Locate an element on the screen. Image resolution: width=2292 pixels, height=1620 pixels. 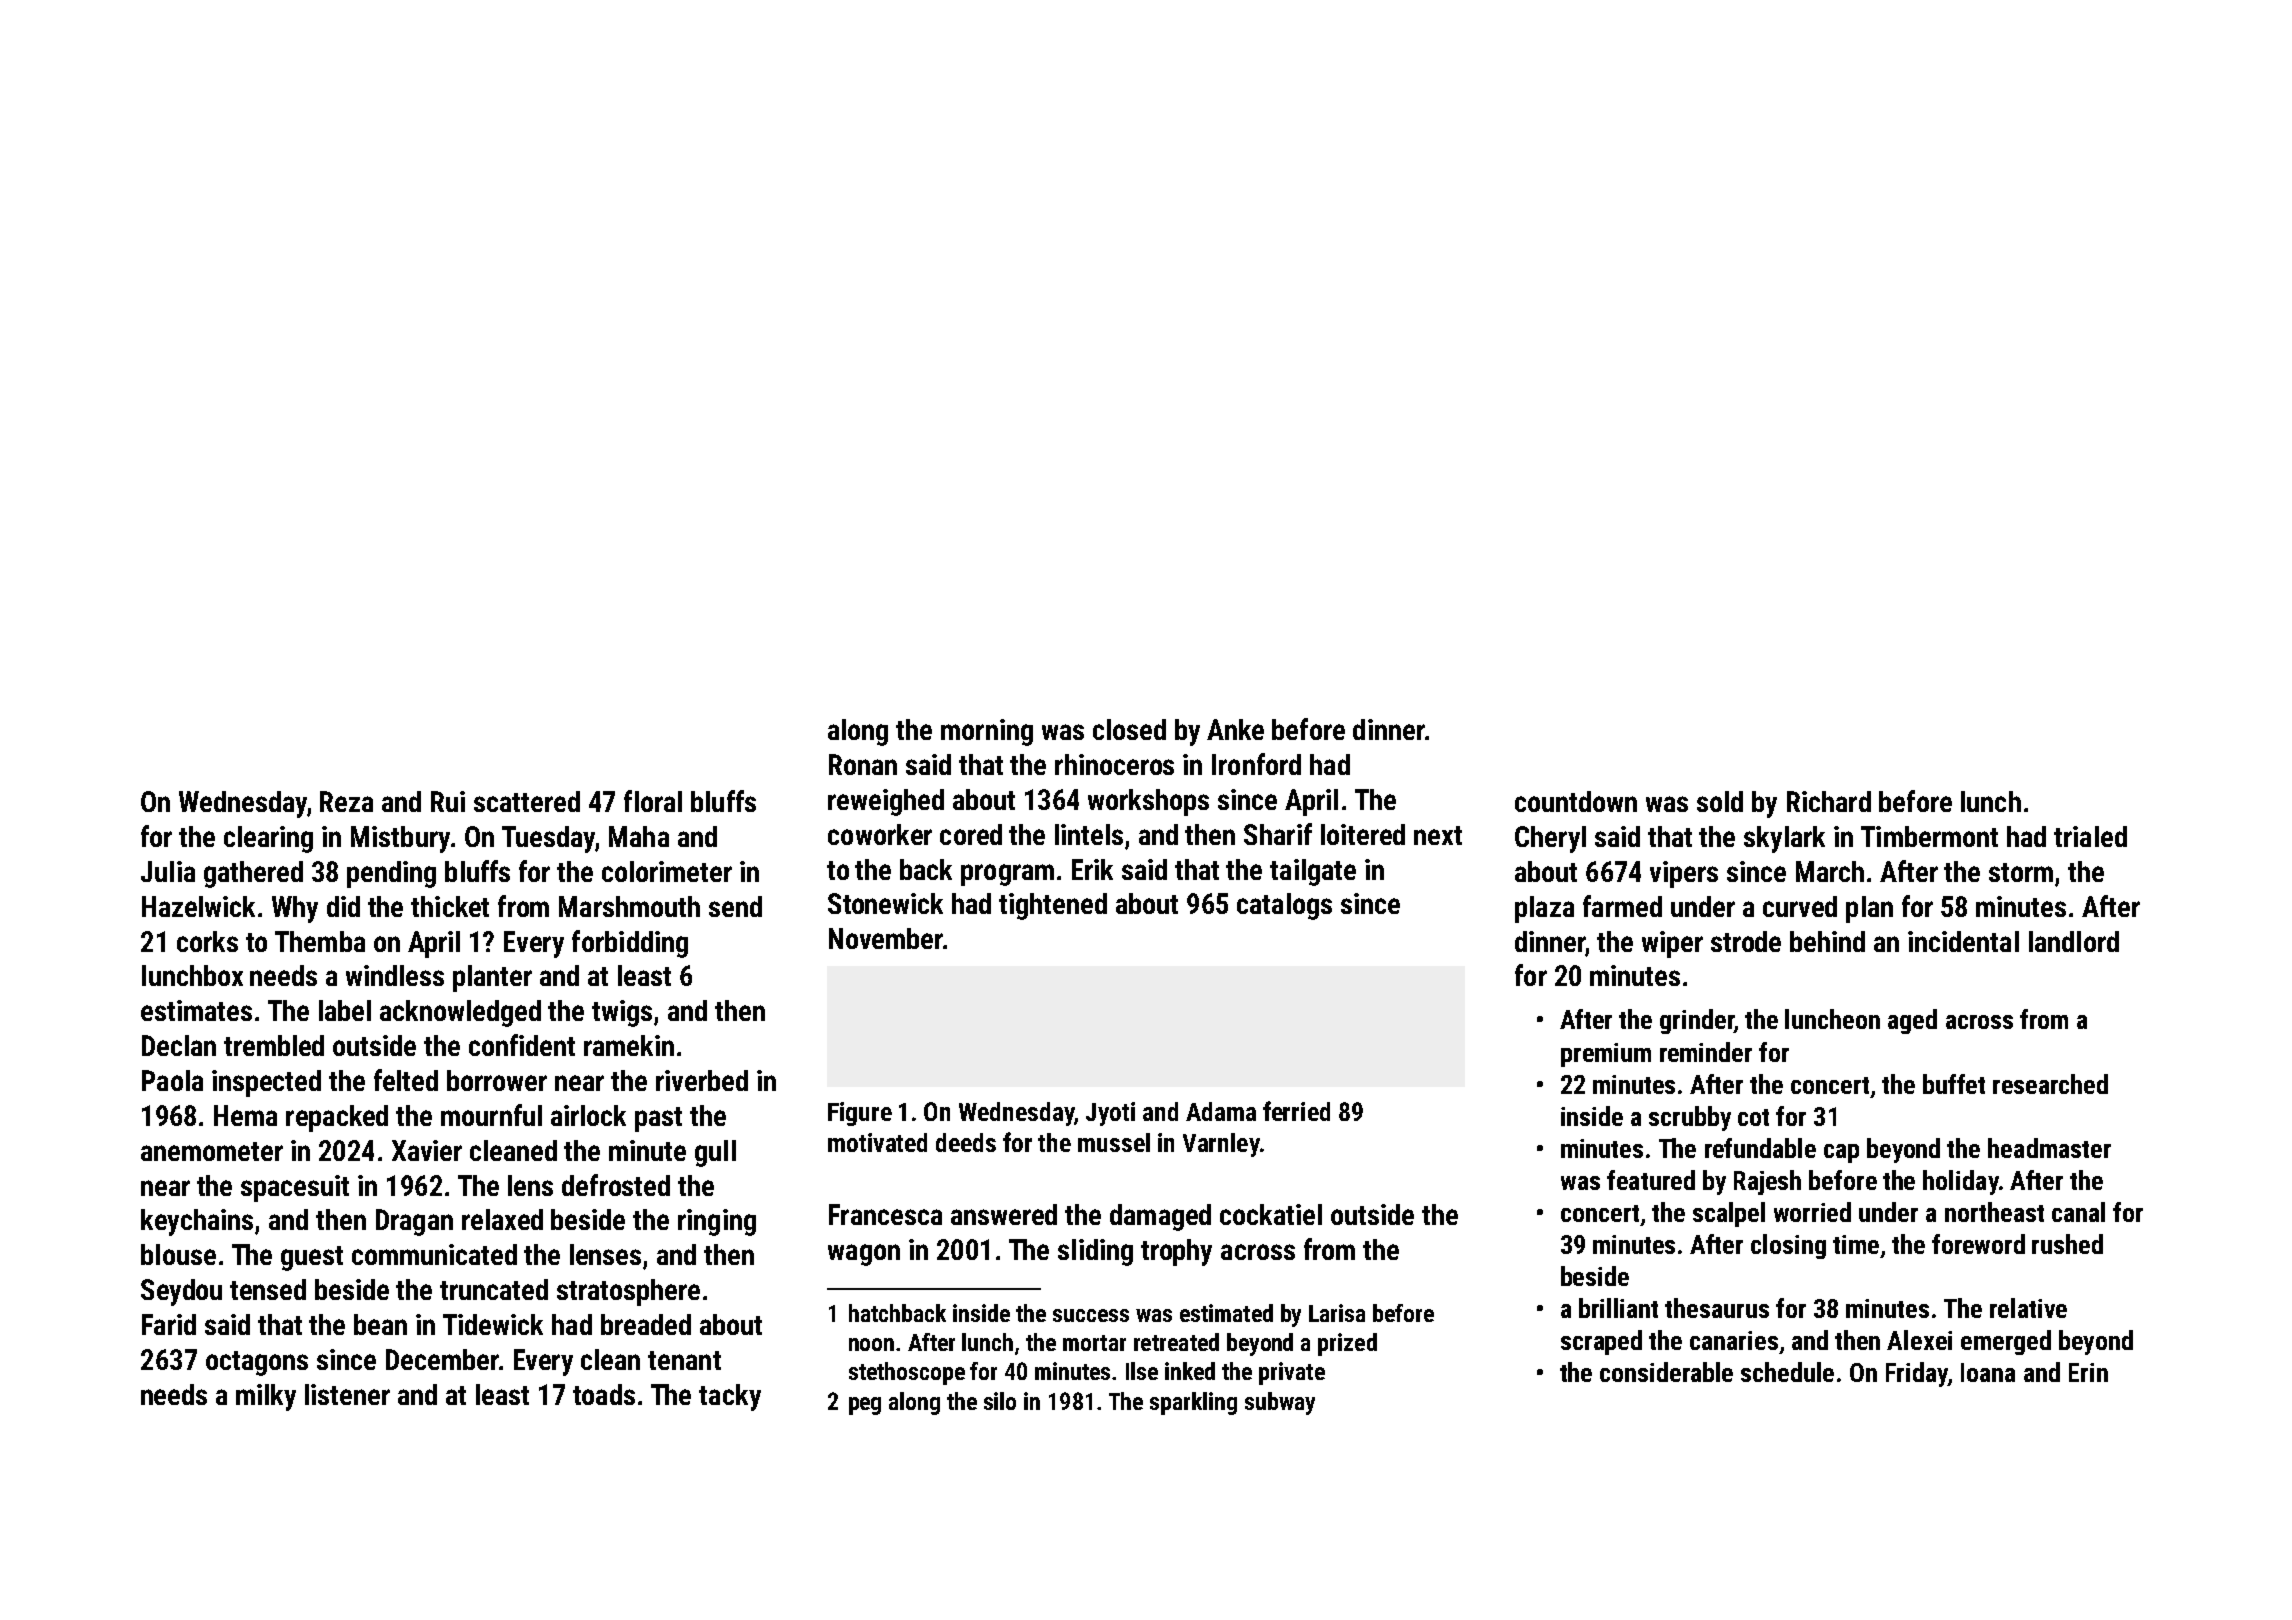
Erin is located at coordinates (2088, 1372).
